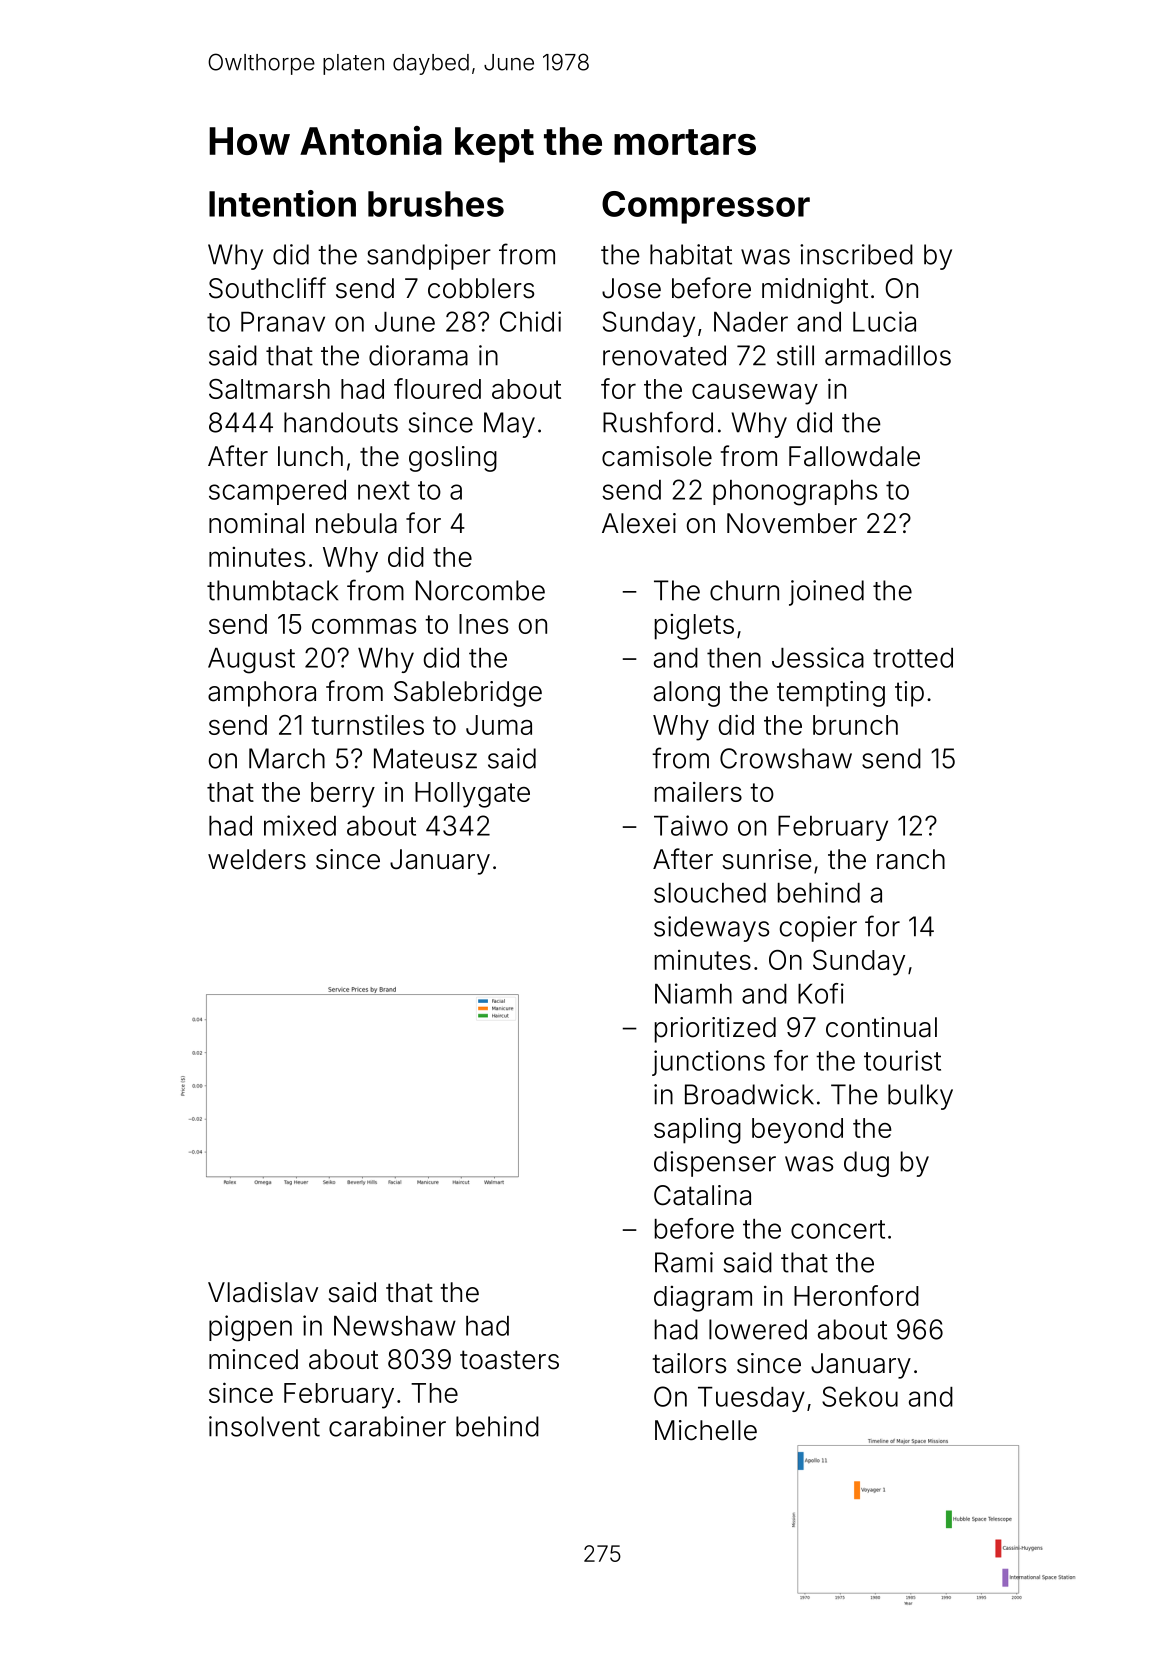 This page has width=1165, height=1654. Describe the element at coordinates (691, 254) in the page. I see `habitat` at that location.
